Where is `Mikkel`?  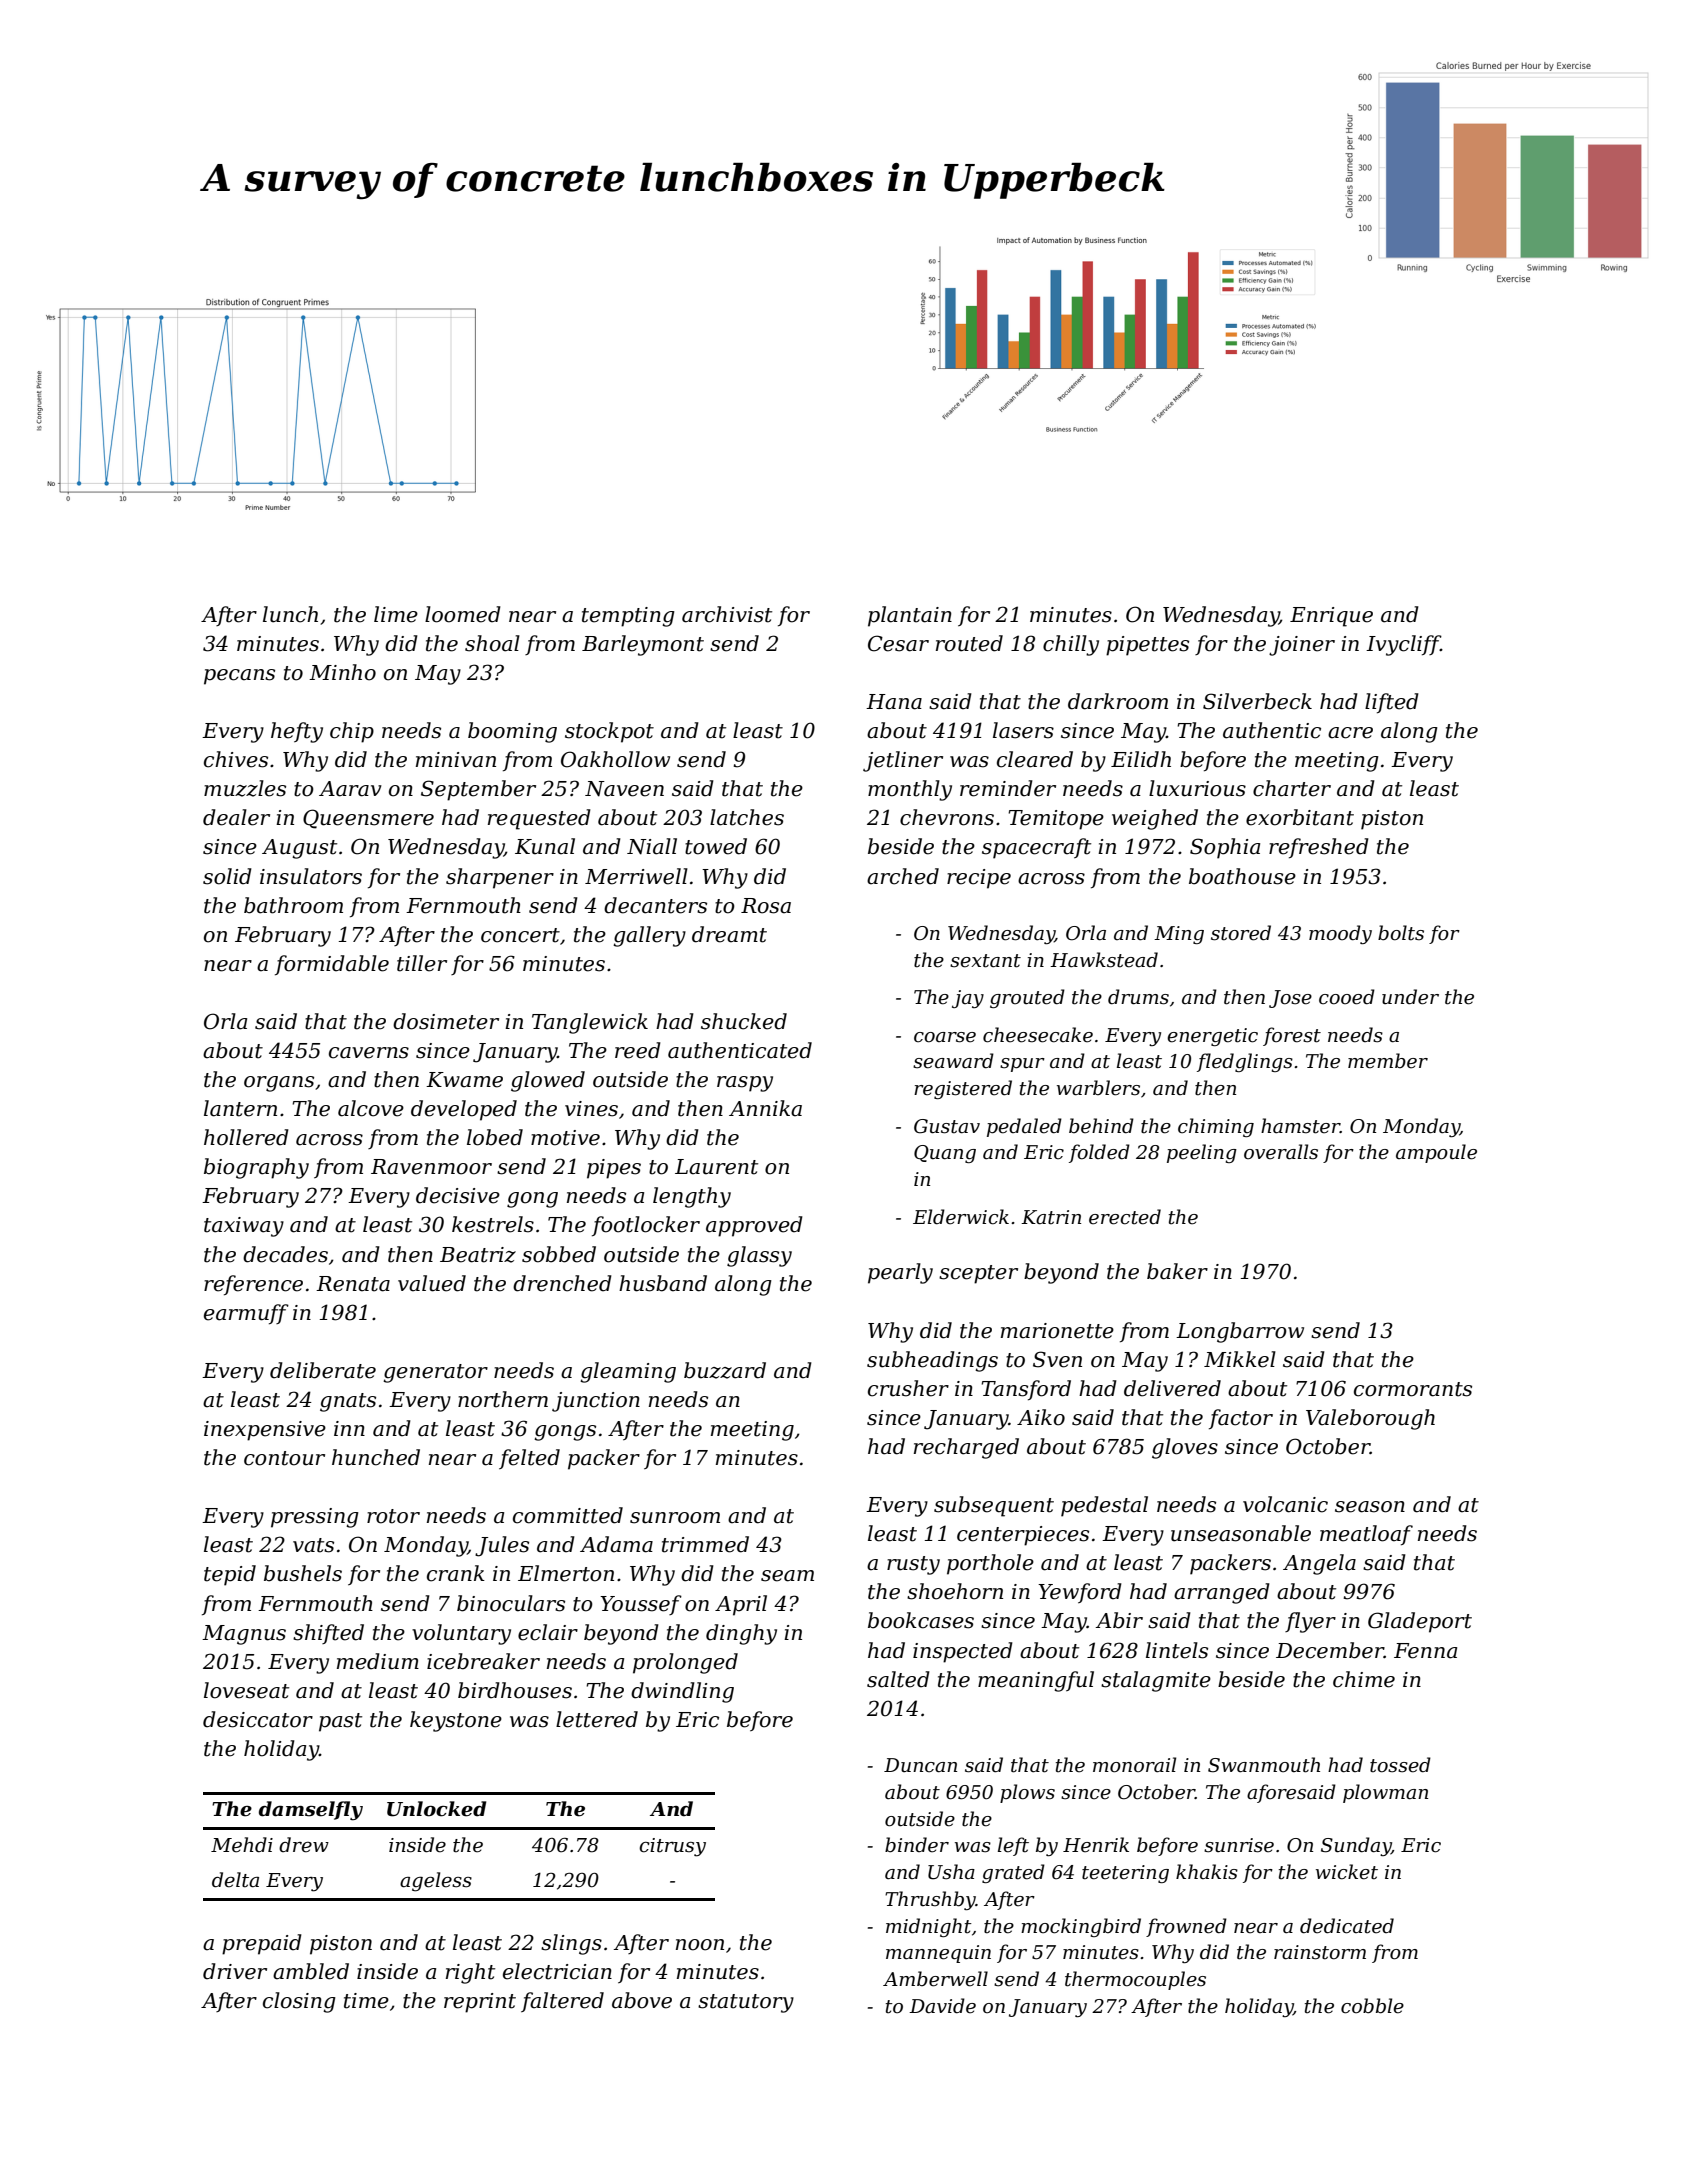 Mikkel is located at coordinates (1240, 1359).
